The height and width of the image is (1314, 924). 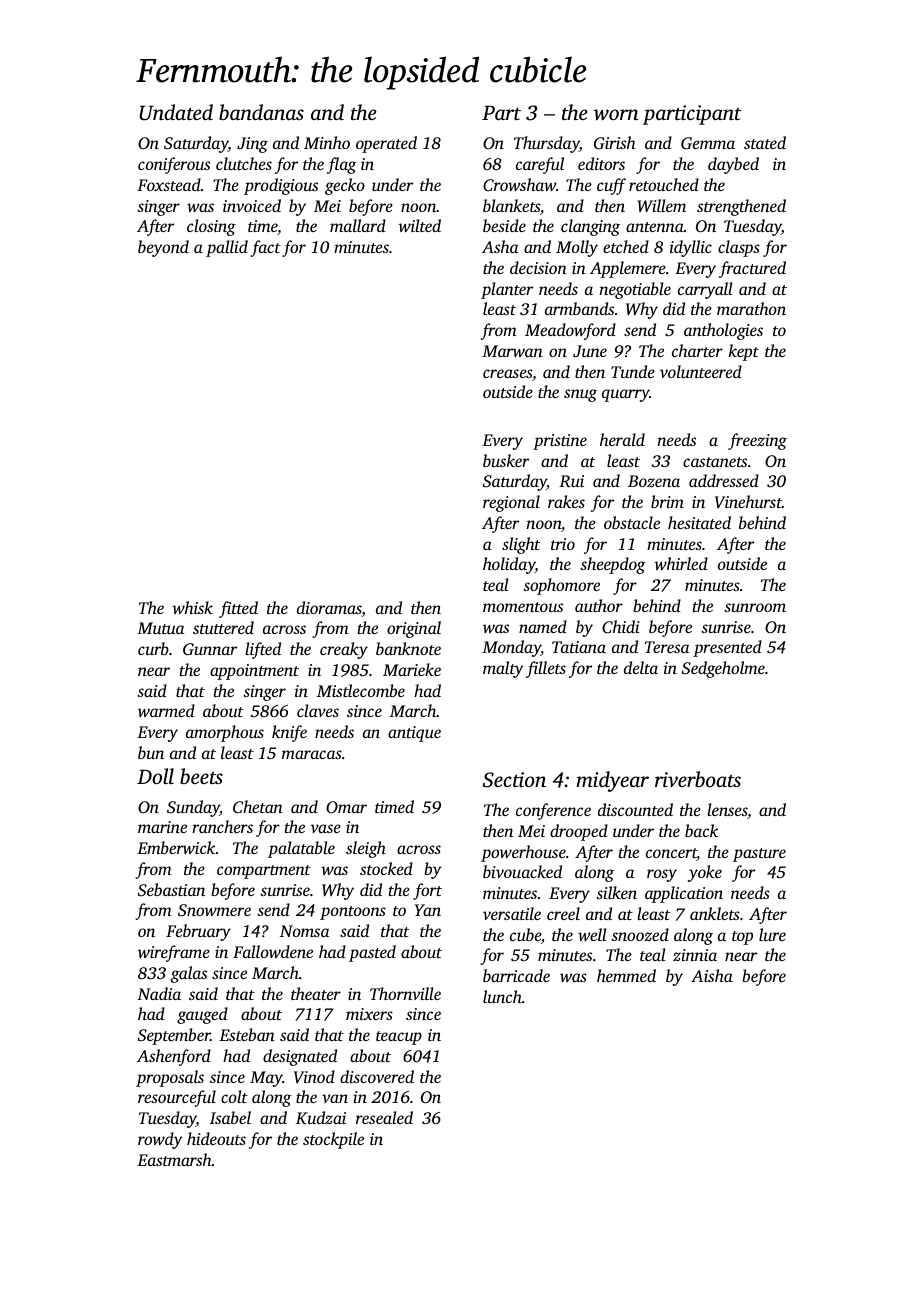 What do you see at coordinates (712, 975) in the image?
I see `Aisha` at bounding box center [712, 975].
